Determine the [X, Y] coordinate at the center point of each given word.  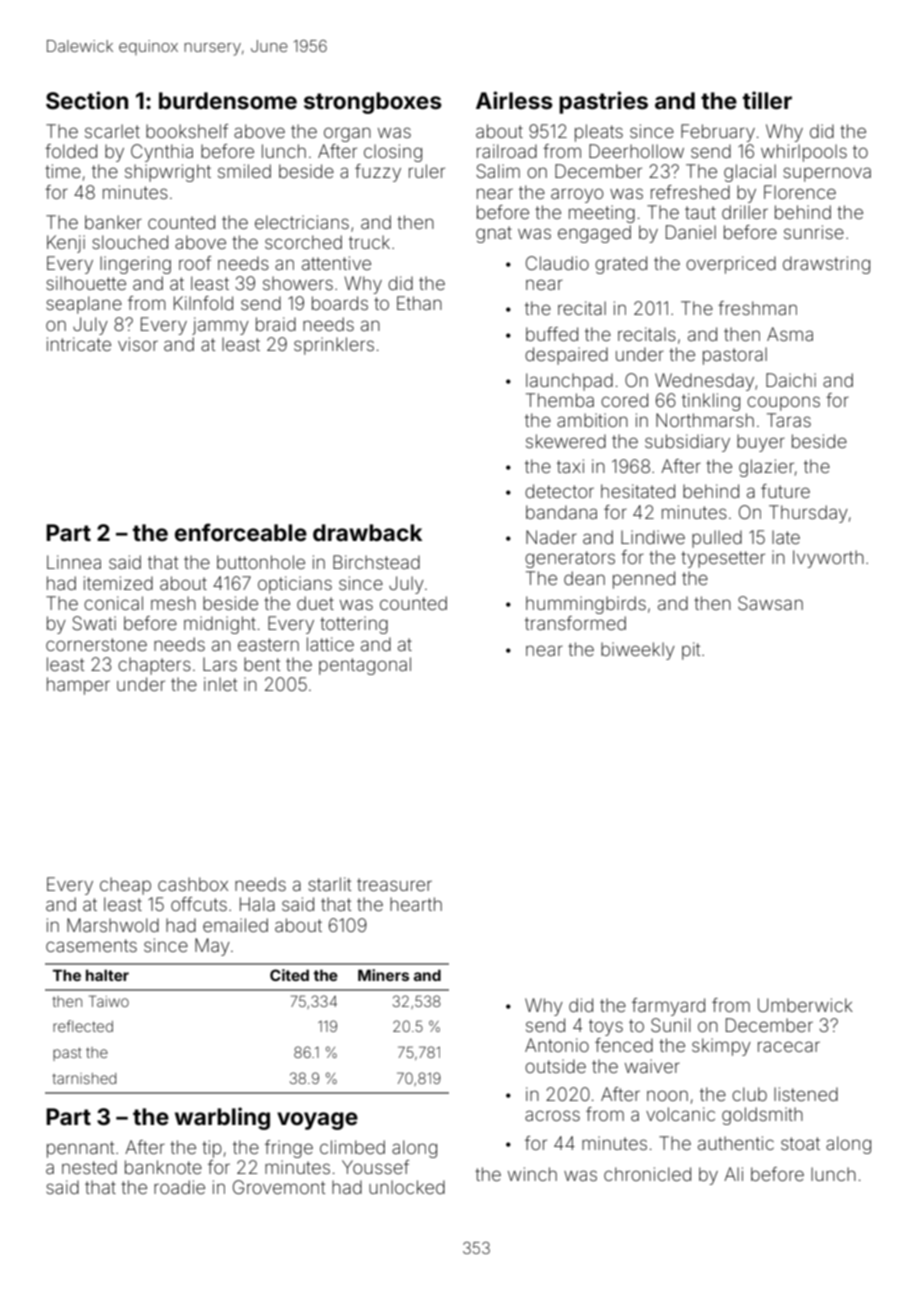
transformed [575, 623]
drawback [367, 533]
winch [532, 1174]
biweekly [638, 651]
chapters [154, 666]
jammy [220, 326]
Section [87, 100]
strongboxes [373, 103]
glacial [750, 173]
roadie [179, 1187]
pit [691, 651]
